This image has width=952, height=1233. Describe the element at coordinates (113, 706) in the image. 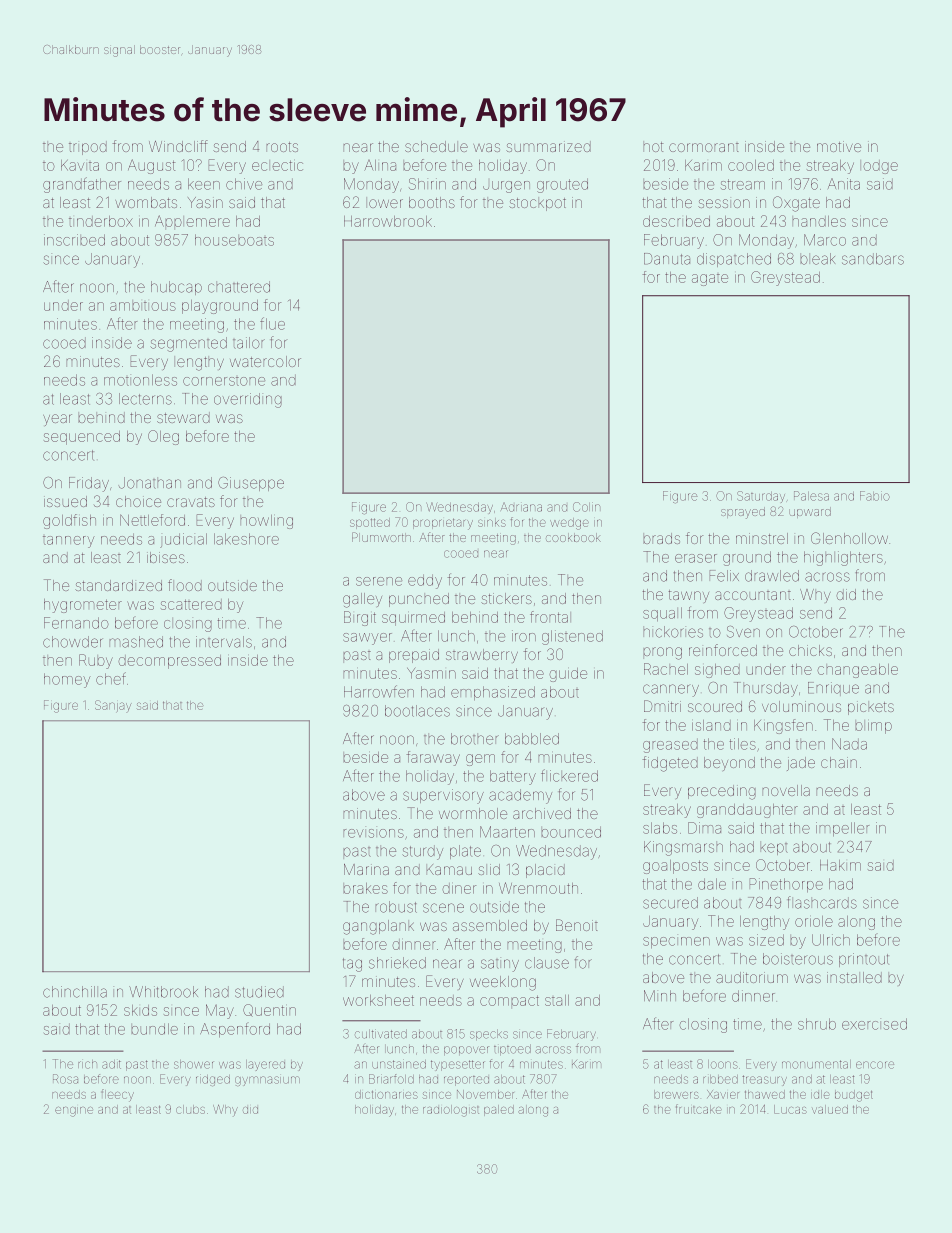

I see `Sanjay` at that location.
